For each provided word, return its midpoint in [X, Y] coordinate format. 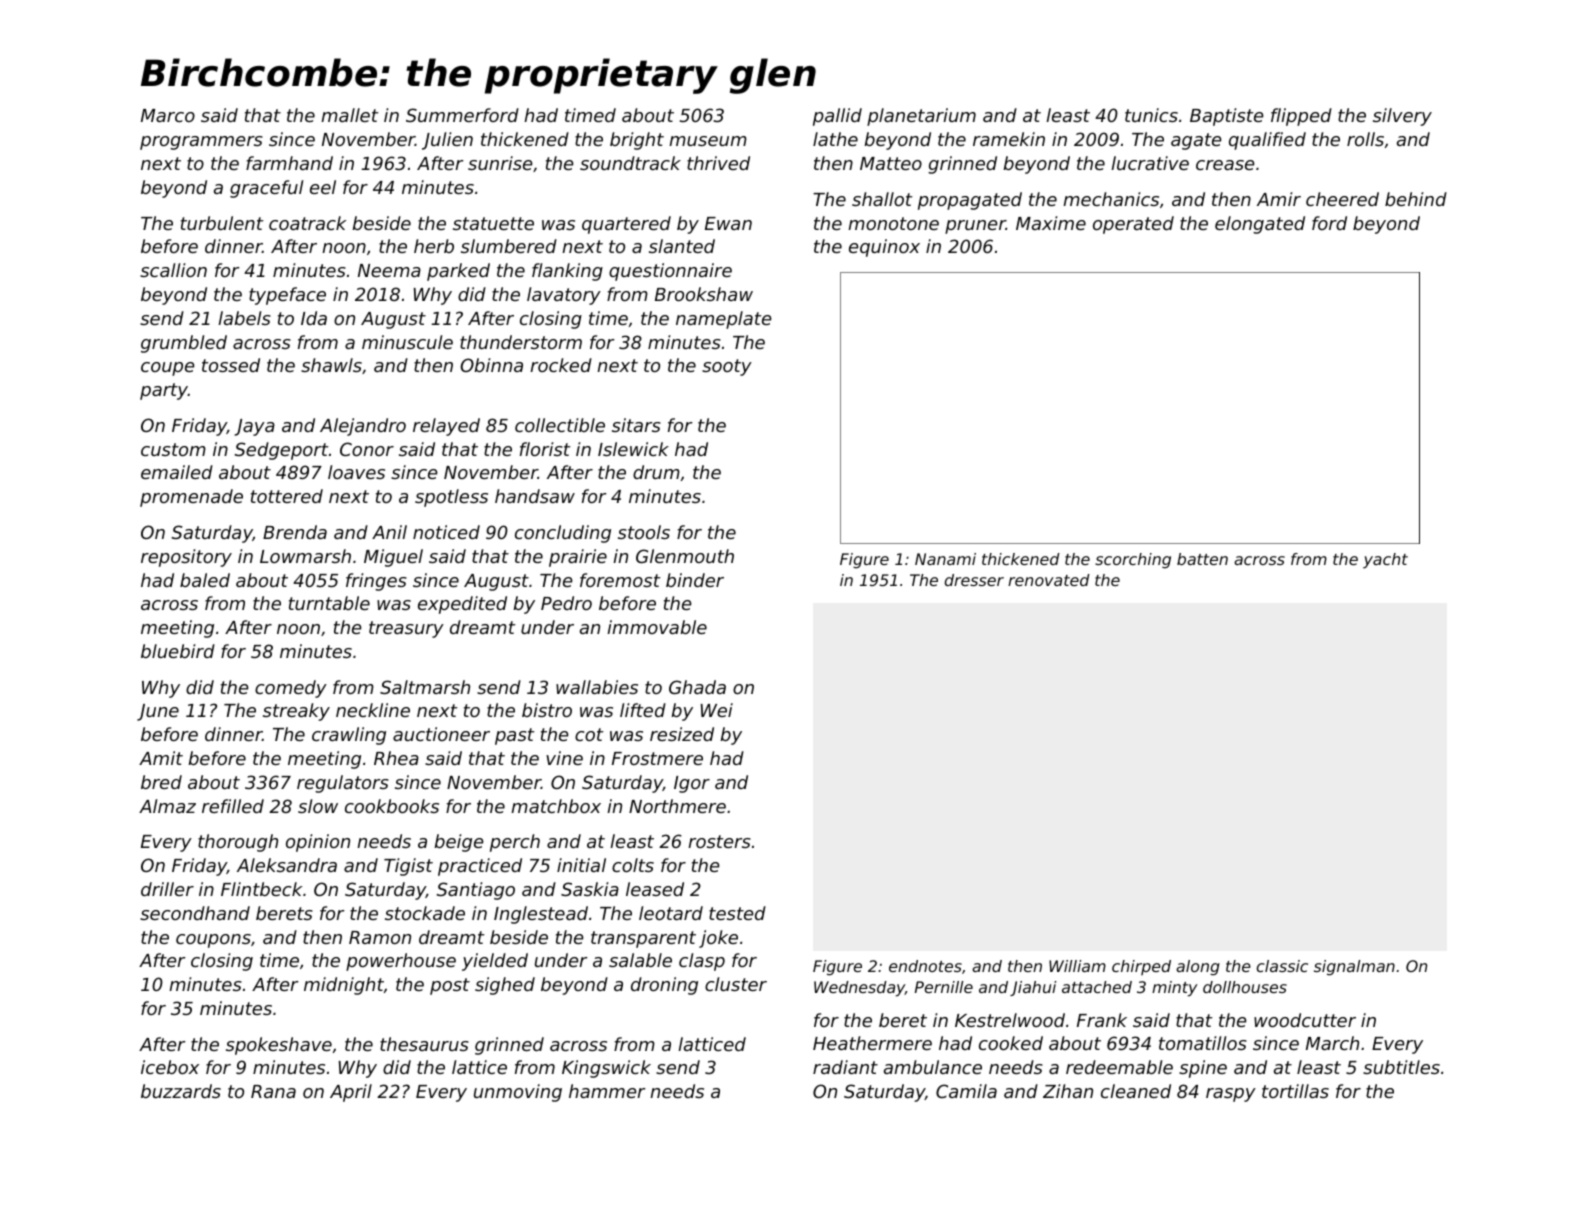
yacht [1385, 561]
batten [1202, 559]
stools [644, 532]
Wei [717, 710]
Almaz [167, 806]
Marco [168, 115]
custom [173, 449]
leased [655, 889]
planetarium [921, 117]
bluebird [178, 651]
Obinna [492, 365]
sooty [727, 367]
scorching [1133, 561]
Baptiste [1227, 117]
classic [1282, 966]
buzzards [181, 1091]
